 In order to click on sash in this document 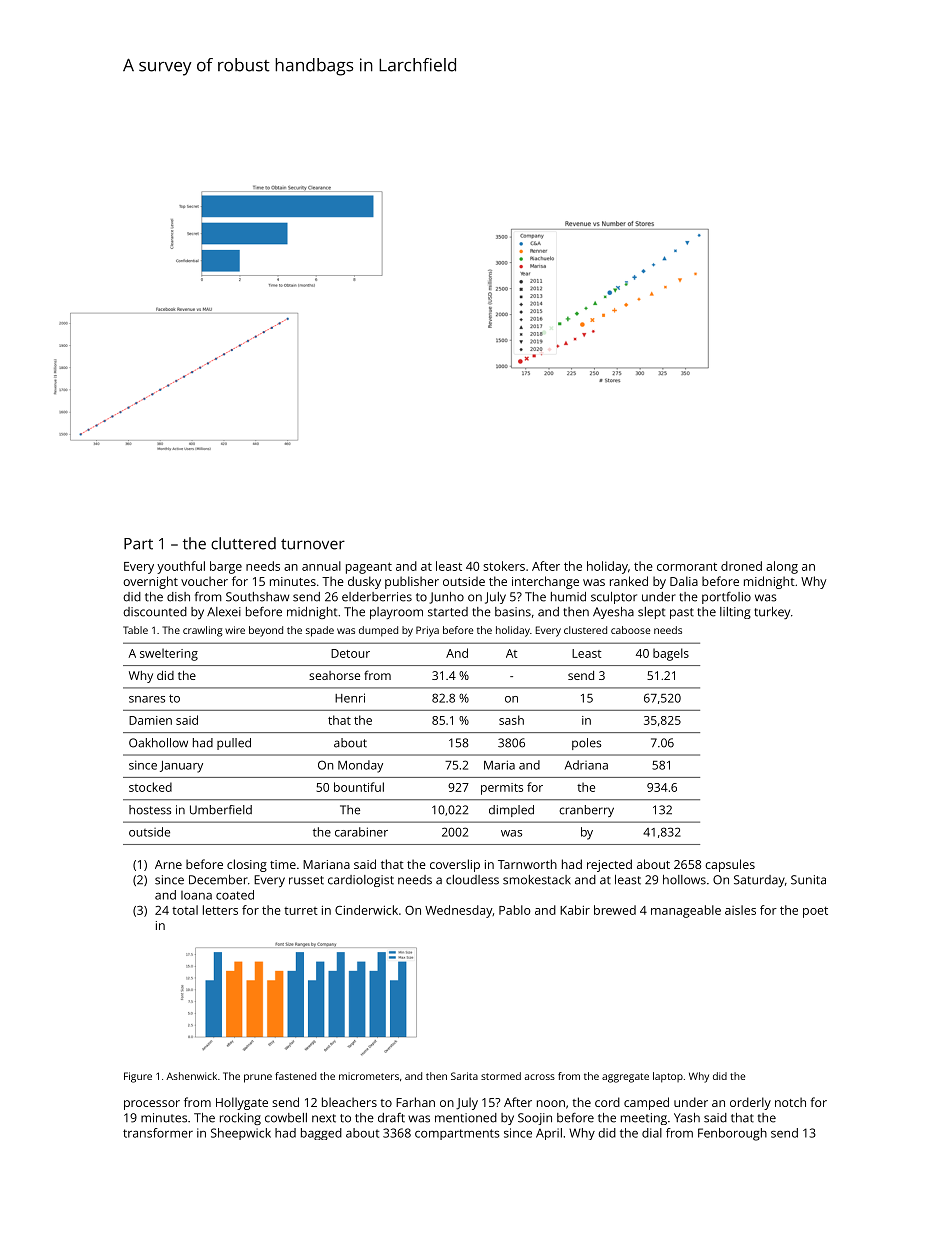, I will do `click(511, 720)`.
